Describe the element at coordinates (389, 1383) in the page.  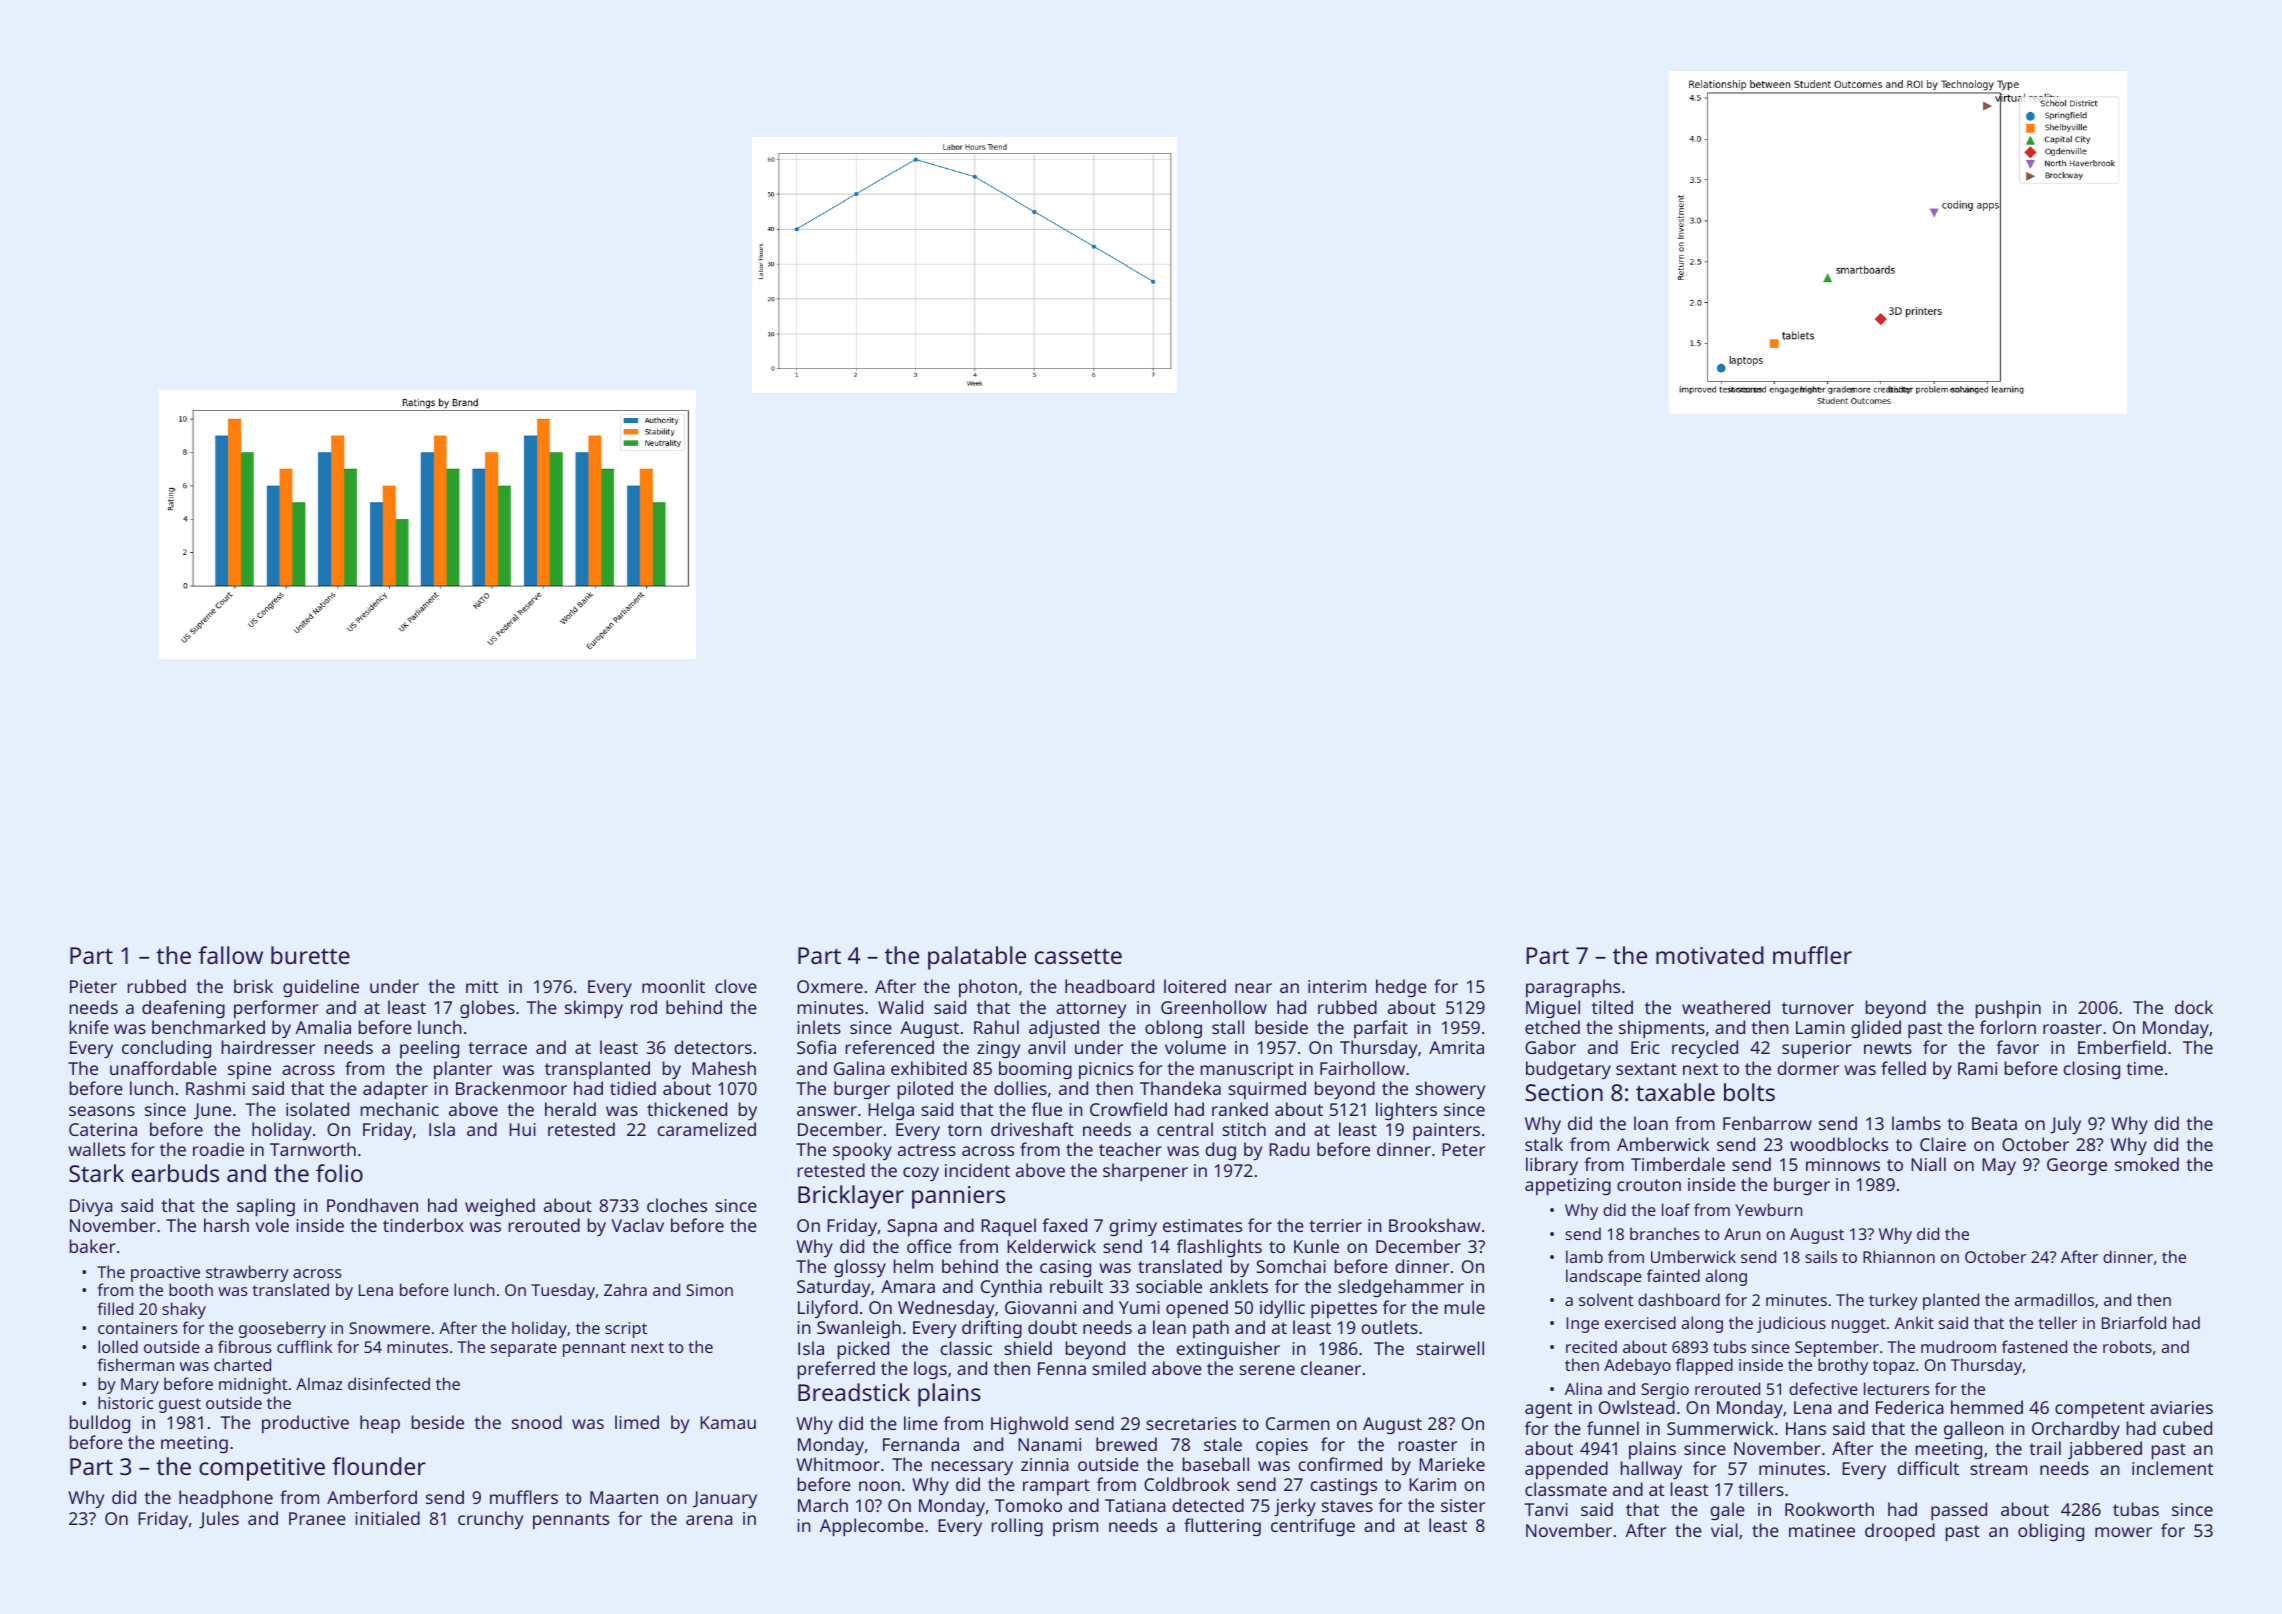
I see `disinfected` at that location.
